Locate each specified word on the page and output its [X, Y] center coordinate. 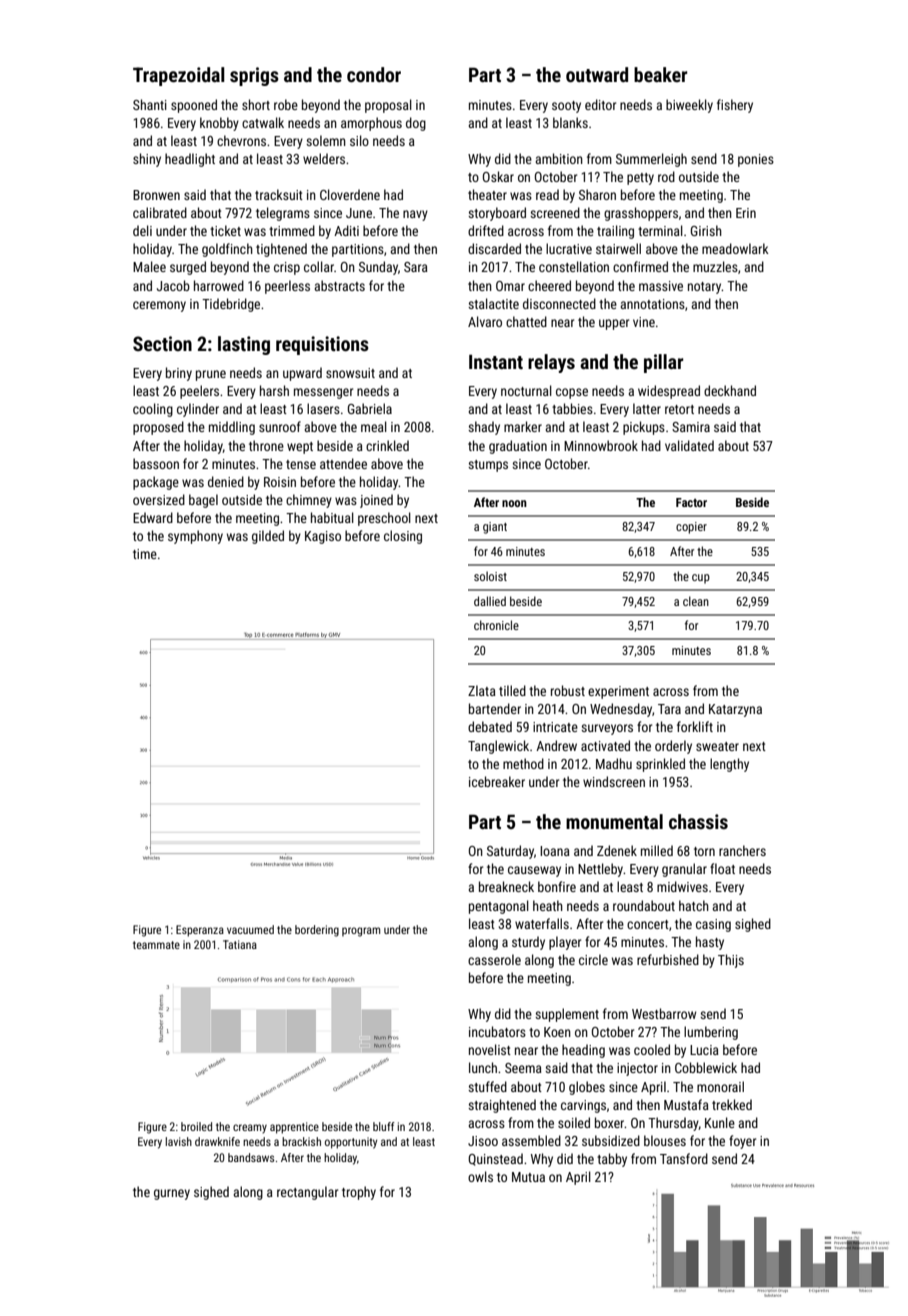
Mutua [528, 1177]
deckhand [730, 390]
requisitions [322, 345]
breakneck [506, 886]
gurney [172, 1194]
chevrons [241, 140]
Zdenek [617, 850]
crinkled [387, 445]
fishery [735, 106]
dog [416, 124]
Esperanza [200, 931]
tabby [612, 1160]
